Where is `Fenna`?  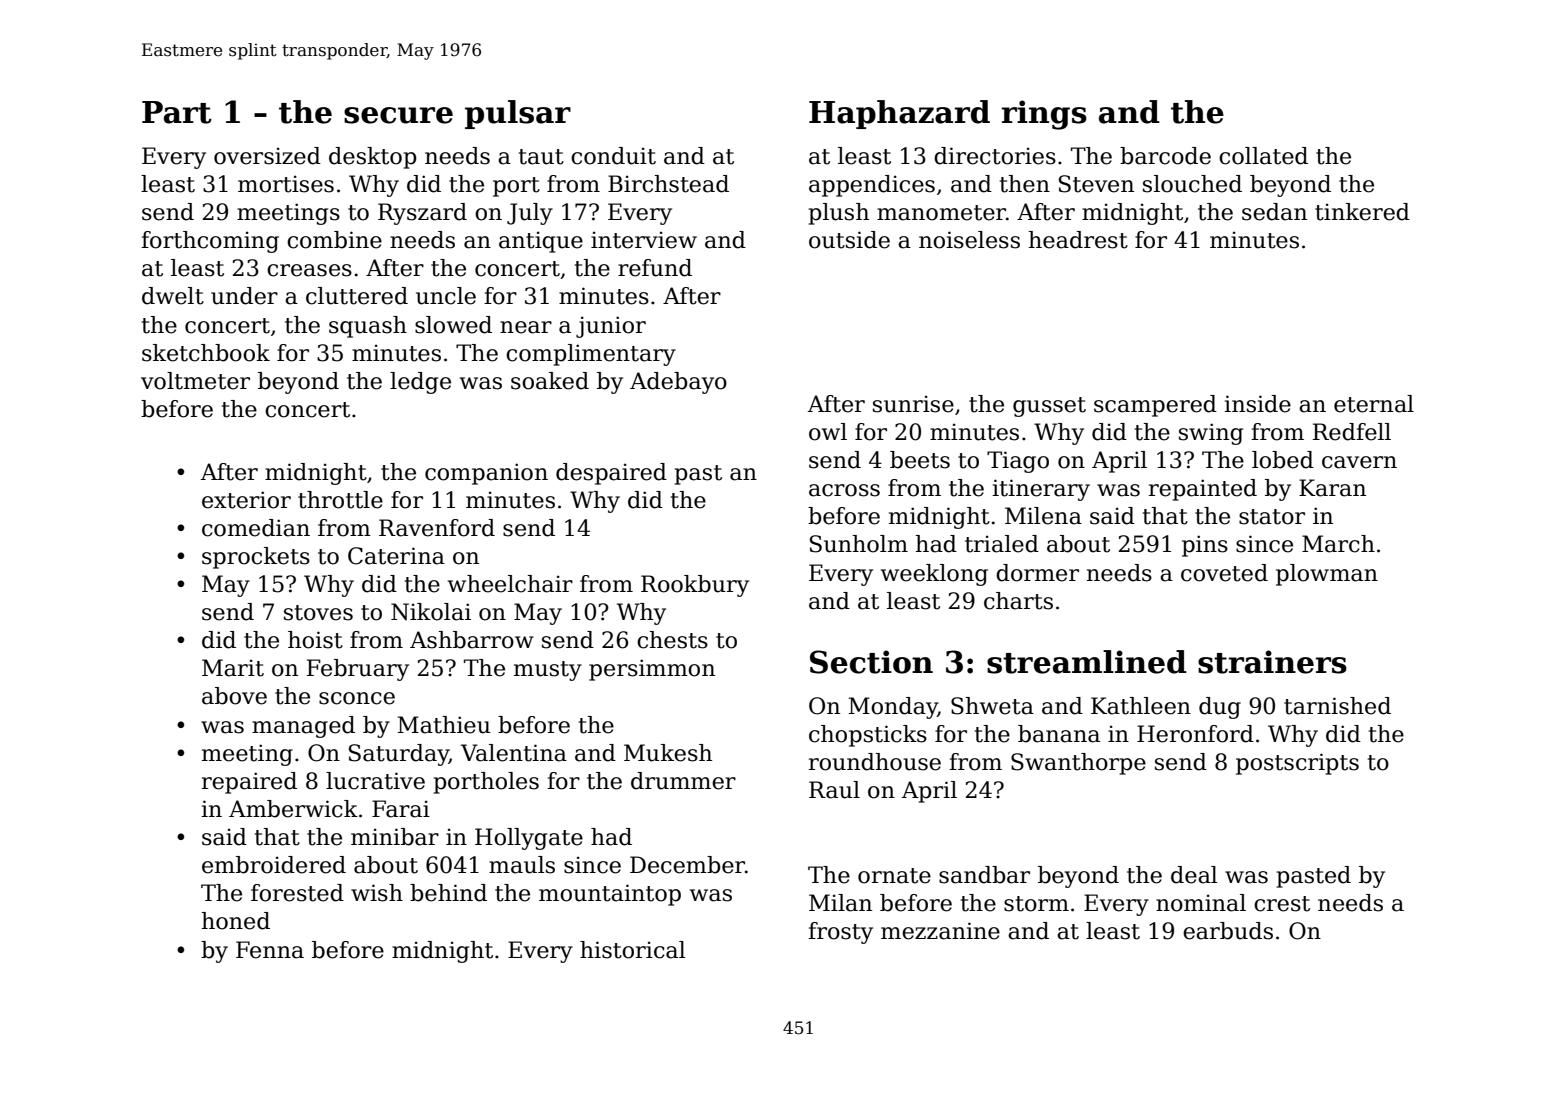
Fenna is located at coordinates (270, 950).
